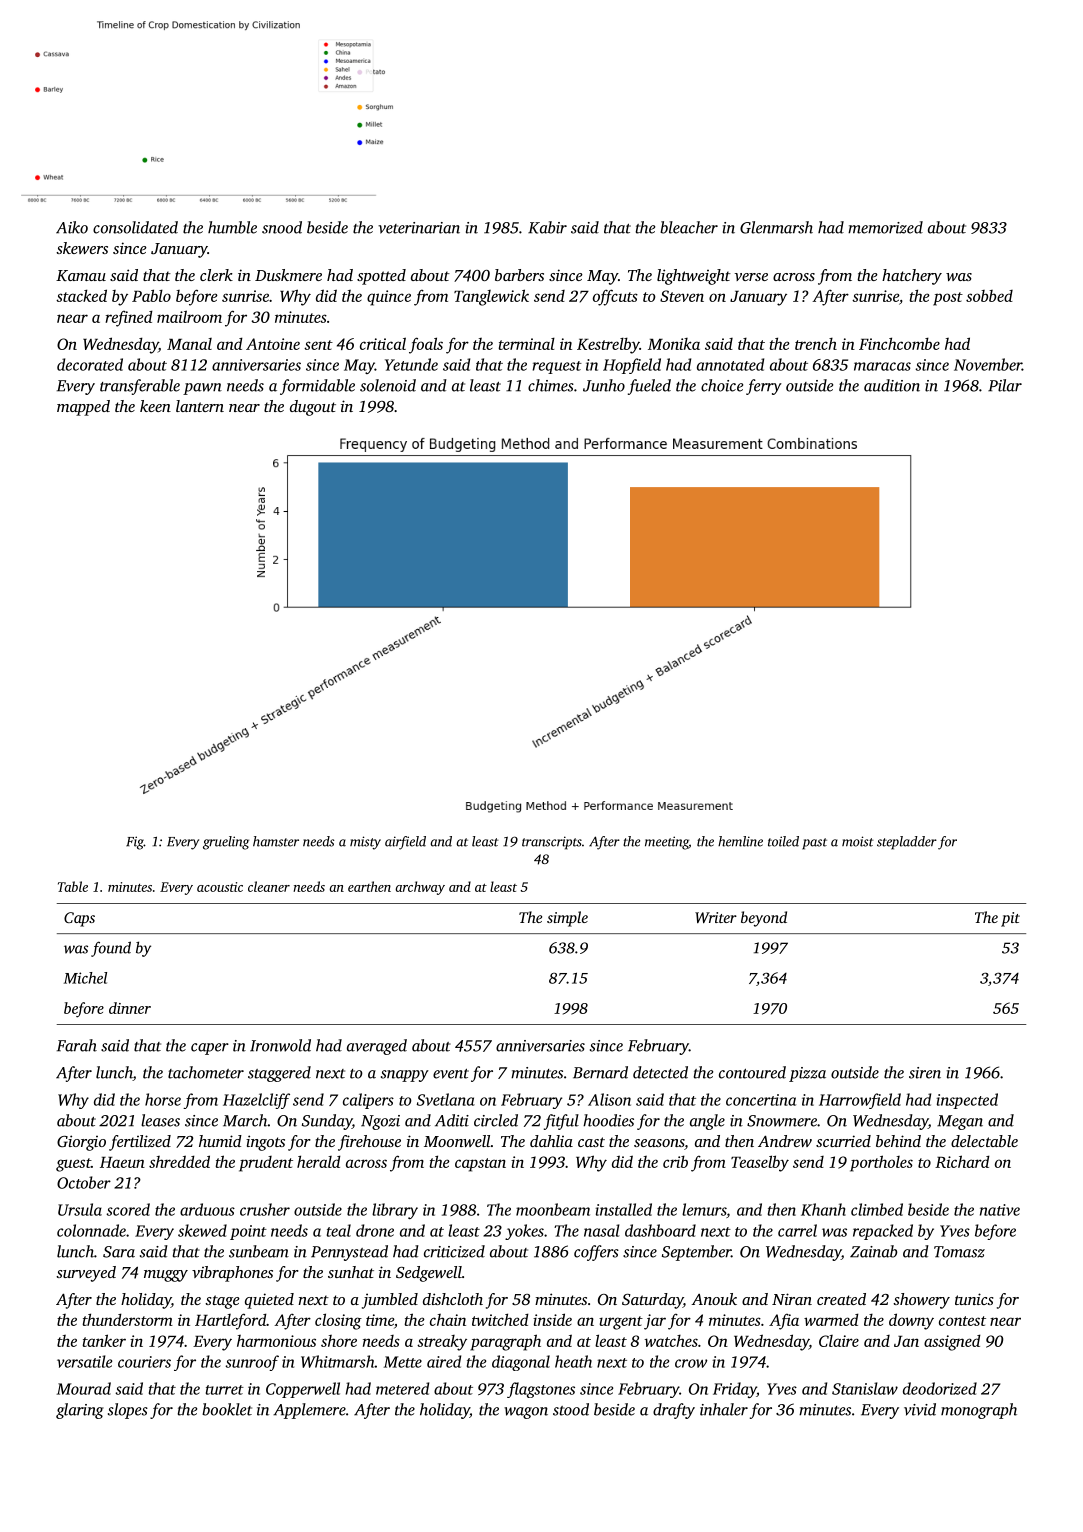 The width and height of the screenshot is (1083, 1532). I want to click on hamster, so click(276, 841).
